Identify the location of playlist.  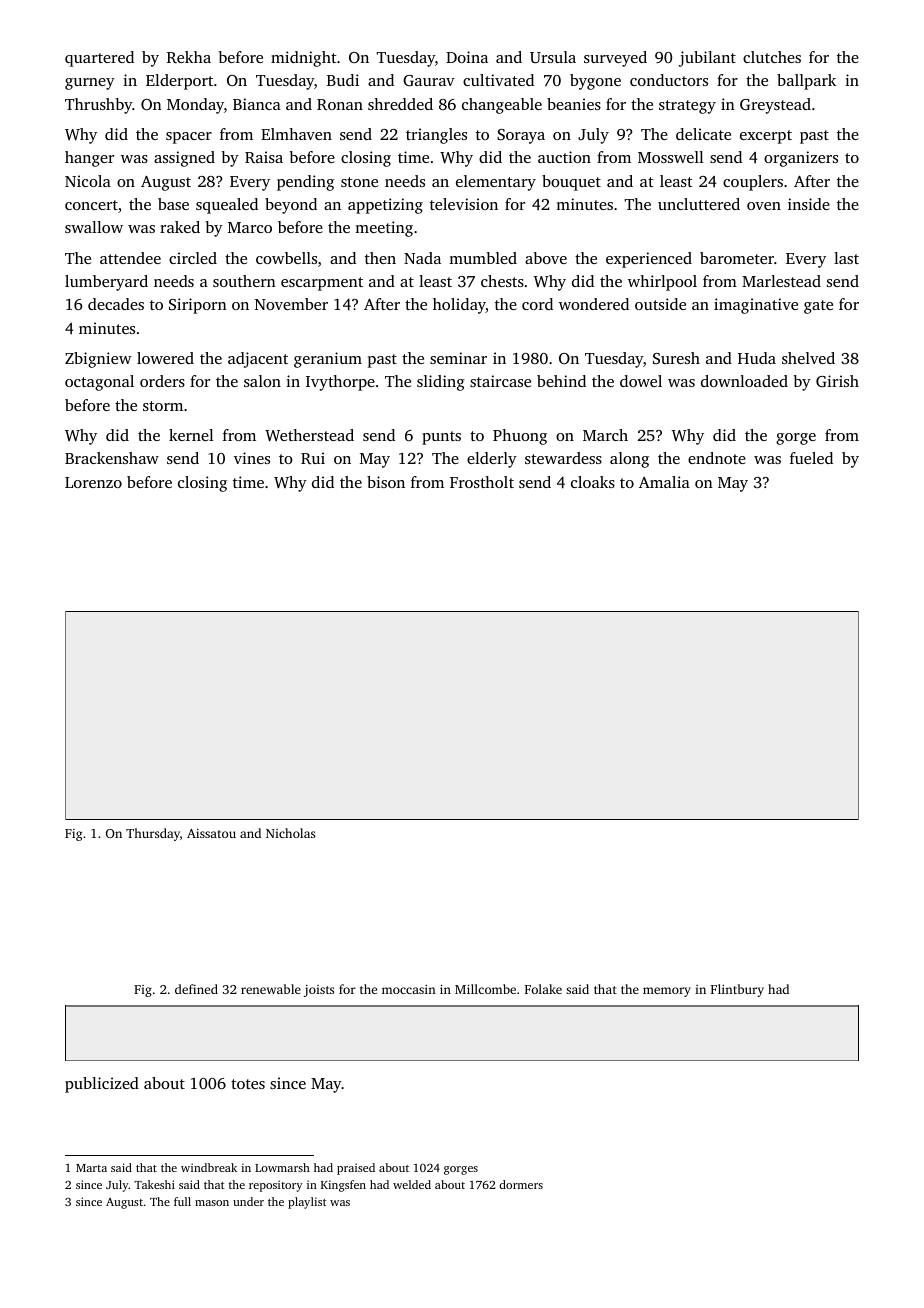
(307, 1203).
